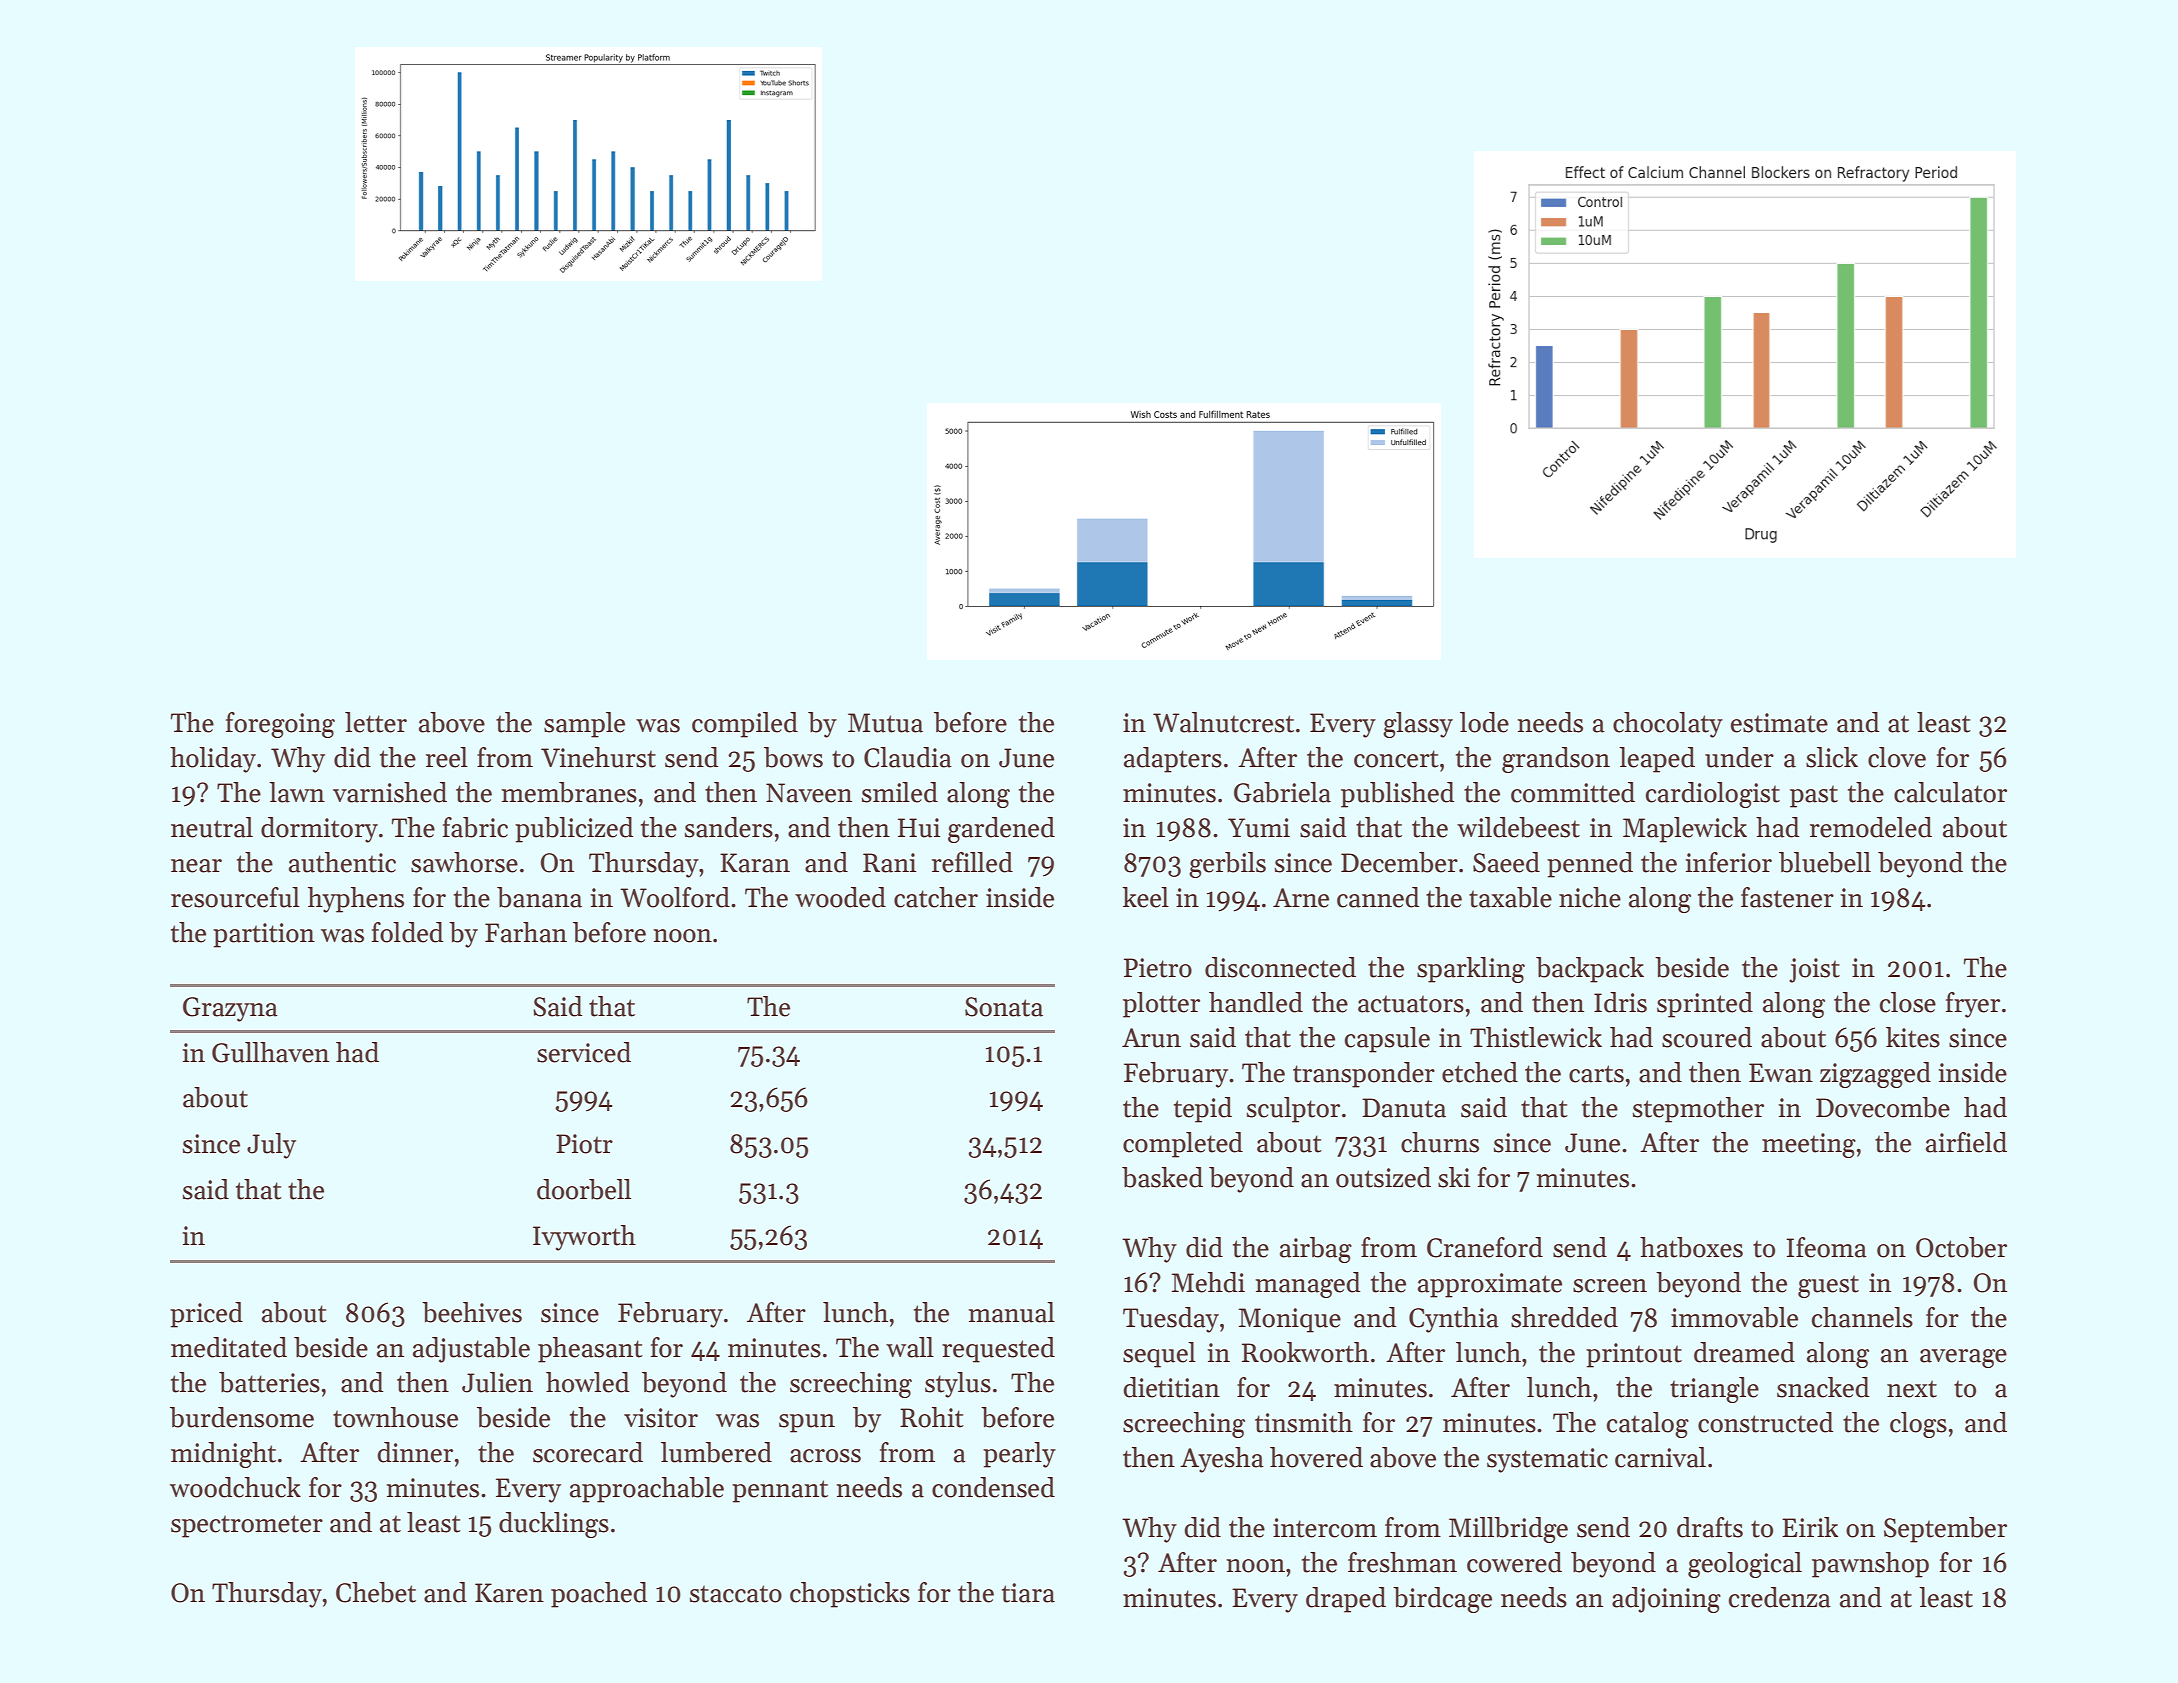 The height and width of the page is (1683, 2178). Describe the element at coordinates (1004, 1007) in the page. I see `Sonata` at that location.
